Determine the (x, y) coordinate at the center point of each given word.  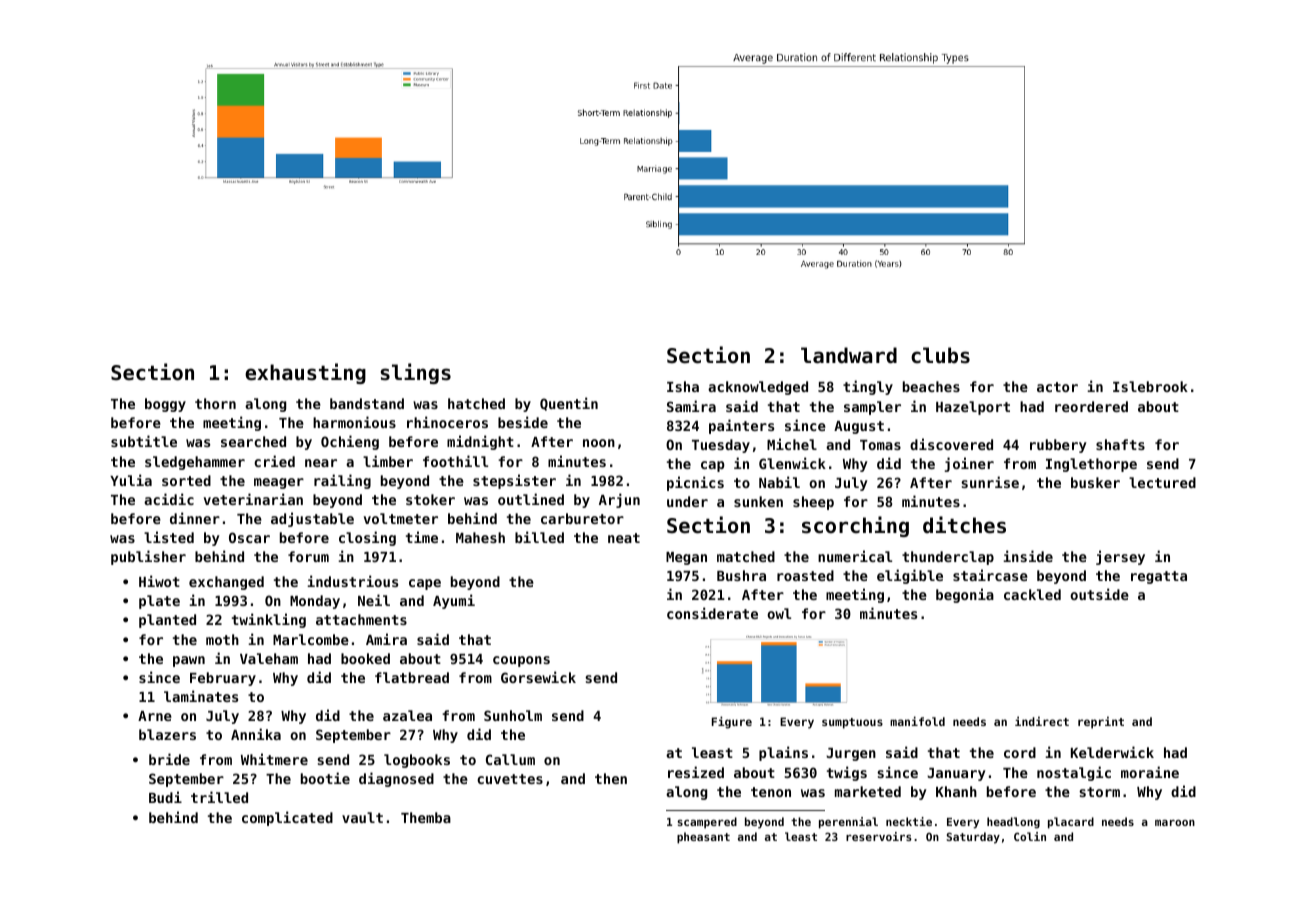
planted (167, 621)
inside (1028, 556)
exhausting (305, 373)
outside (1099, 594)
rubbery (1058, 446)
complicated (287, 818)
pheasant (703, 838)
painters (741, 426)
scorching (855, 526)
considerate (712, 613)
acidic (169, 499)
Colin (1030, 836)
